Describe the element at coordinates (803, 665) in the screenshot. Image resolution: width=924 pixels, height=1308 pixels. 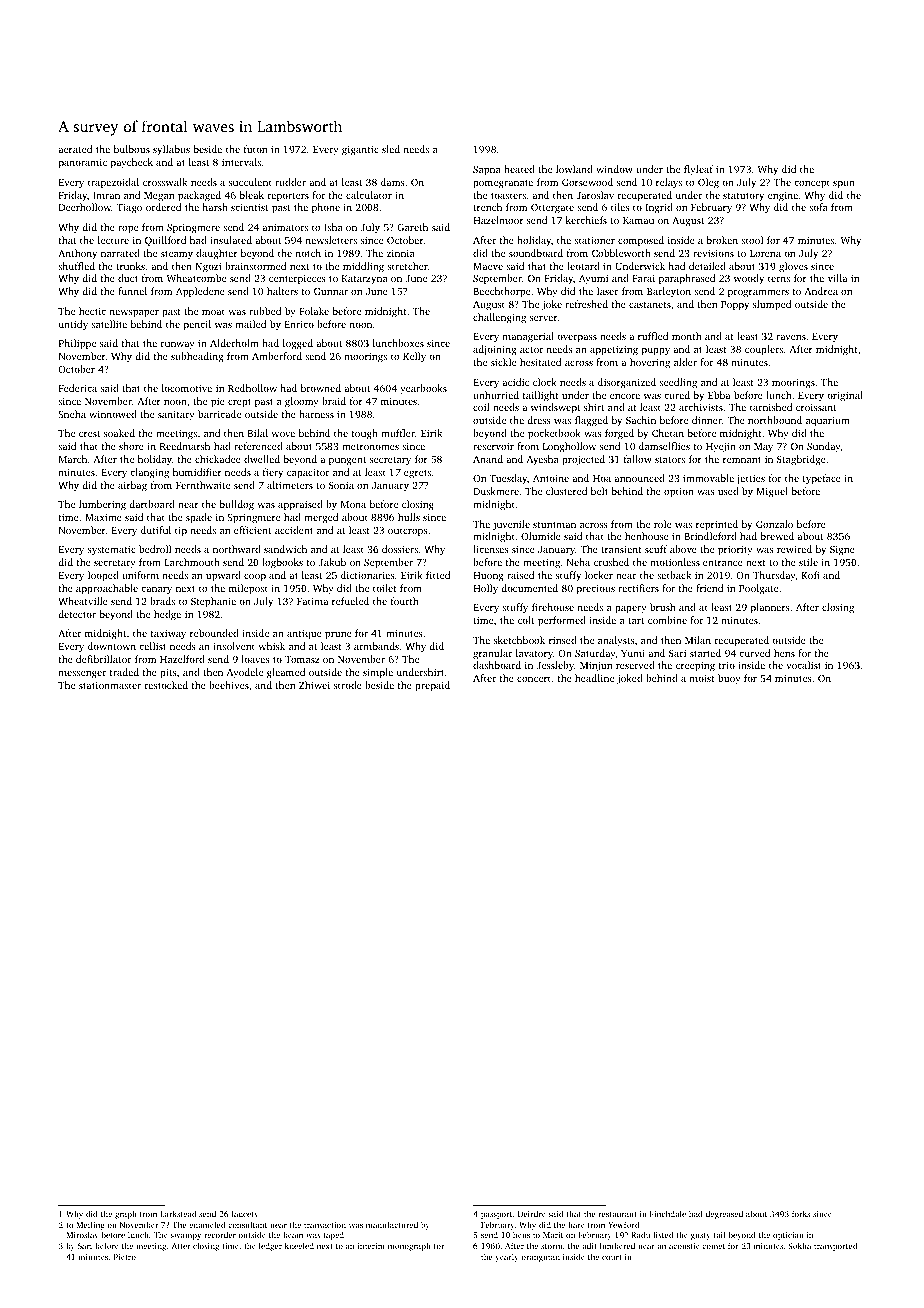
I see `vocalist` at that location.
